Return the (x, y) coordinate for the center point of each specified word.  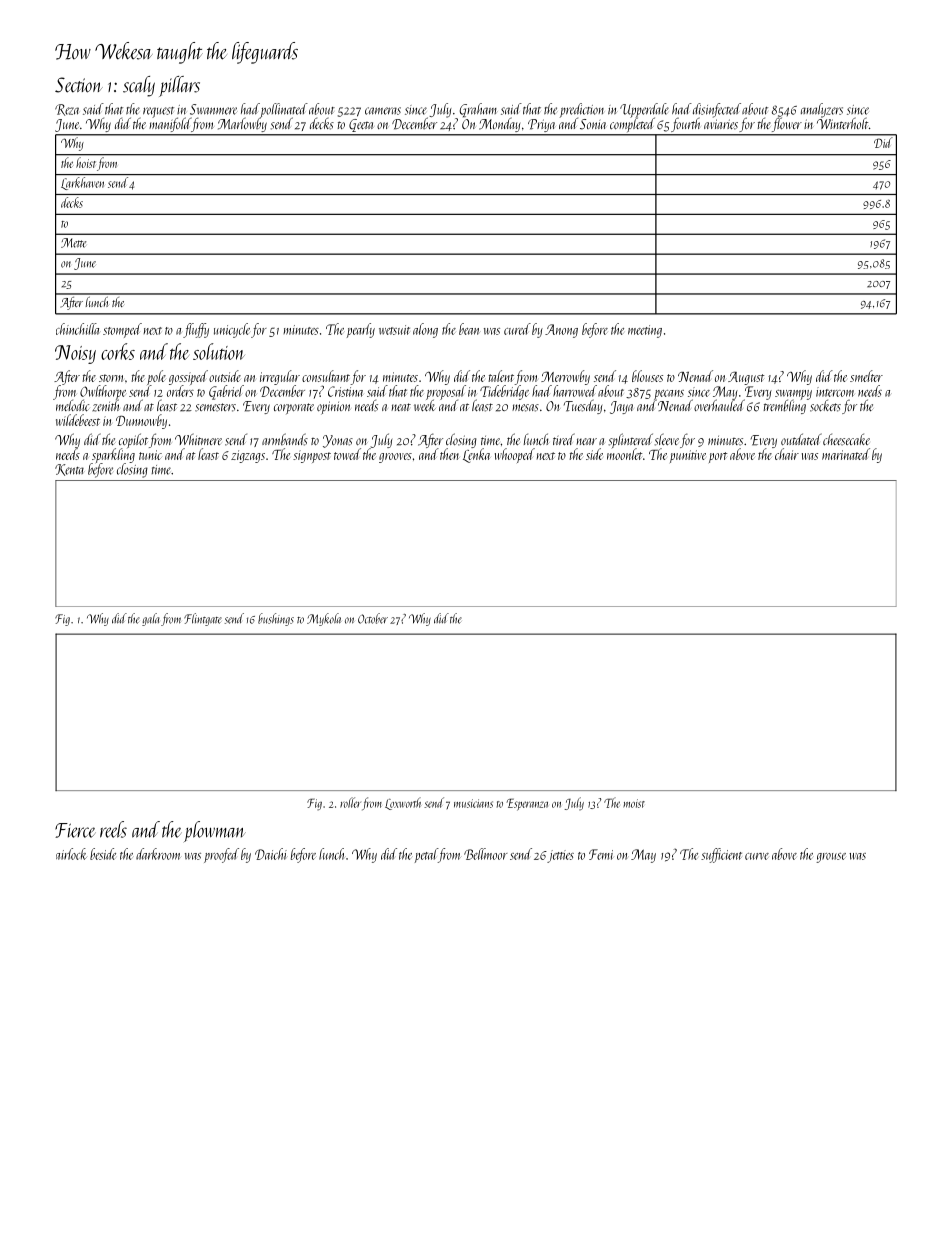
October (373, 618)
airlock (71, 854)
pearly (361, 330)
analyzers (822, 110)
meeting (645, 331)
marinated (846, 454)
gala (151, 619)
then (449, 454)
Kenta (69, 470)
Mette (74, 243)
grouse (831, 858)
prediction (582, 110)
